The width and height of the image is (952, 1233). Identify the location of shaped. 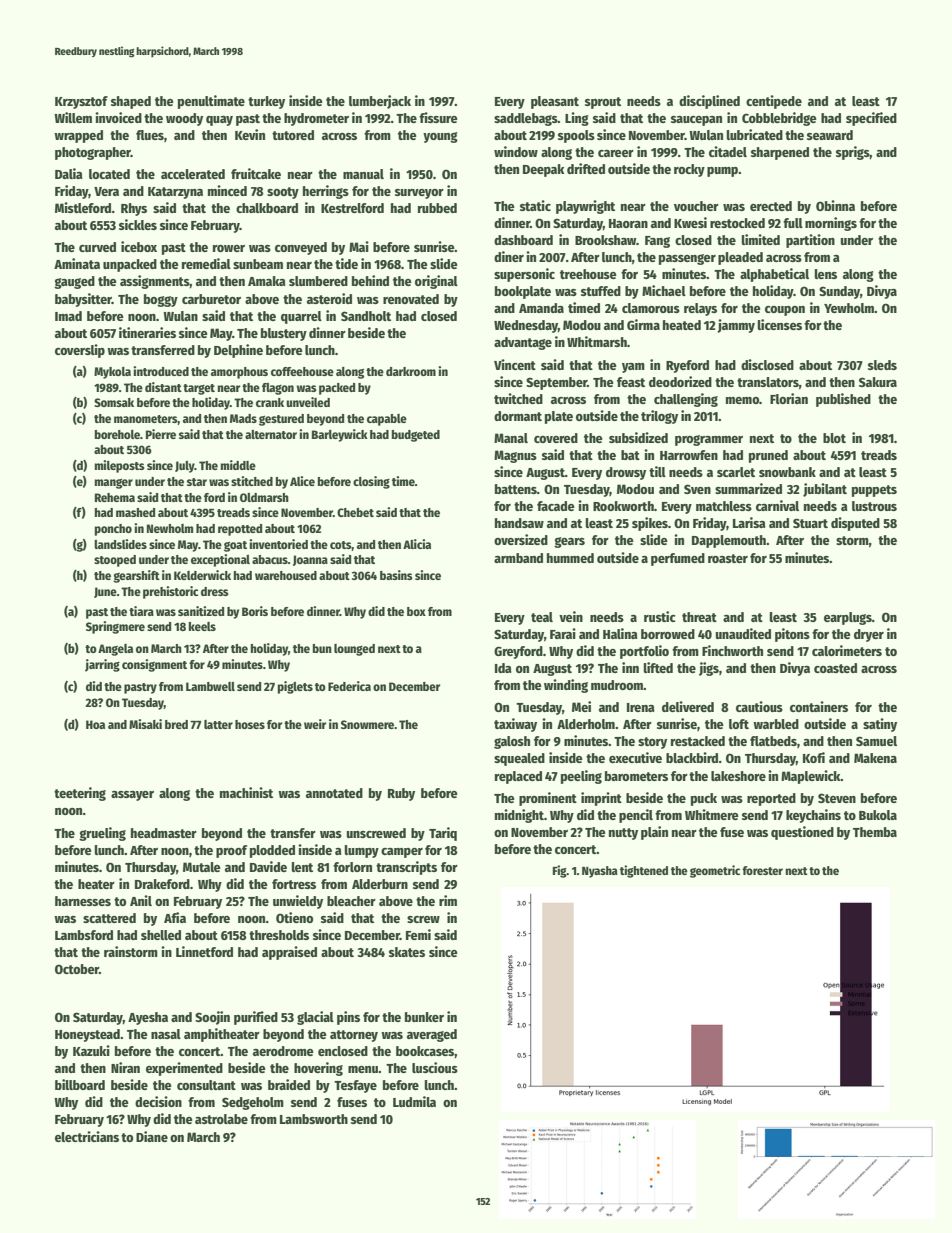
(131, 102).
